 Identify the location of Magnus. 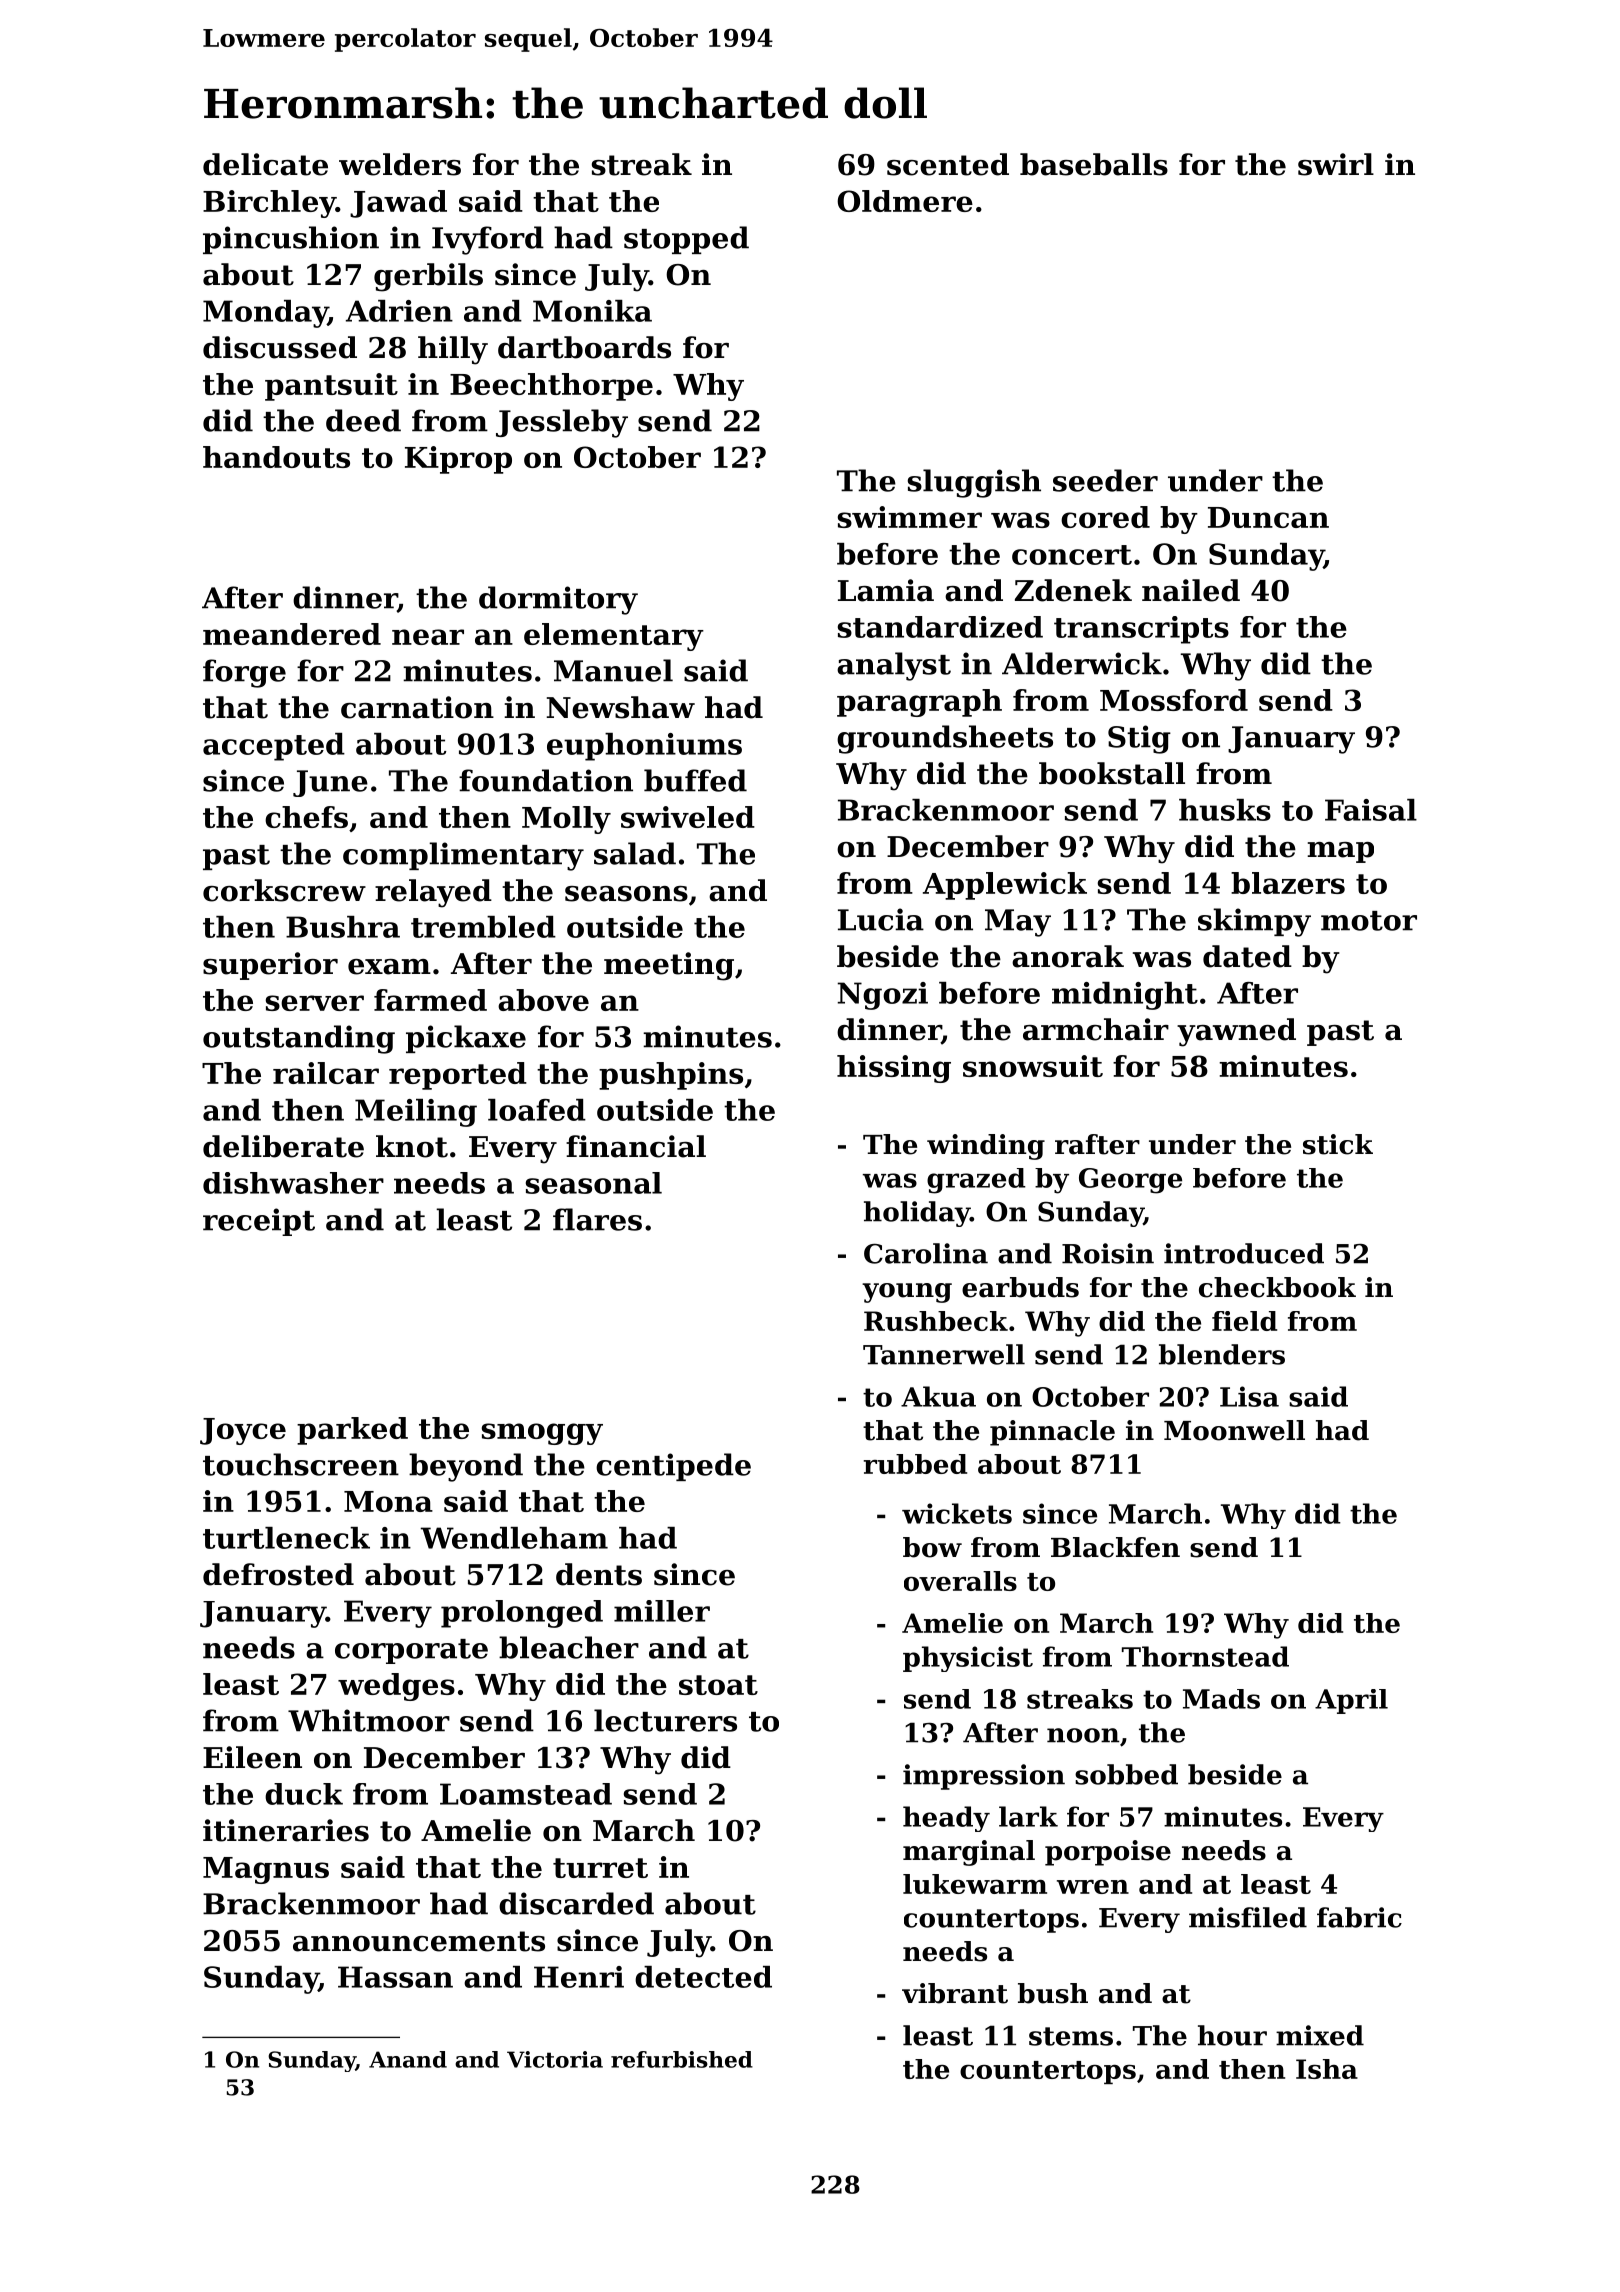
(266, 1870).
